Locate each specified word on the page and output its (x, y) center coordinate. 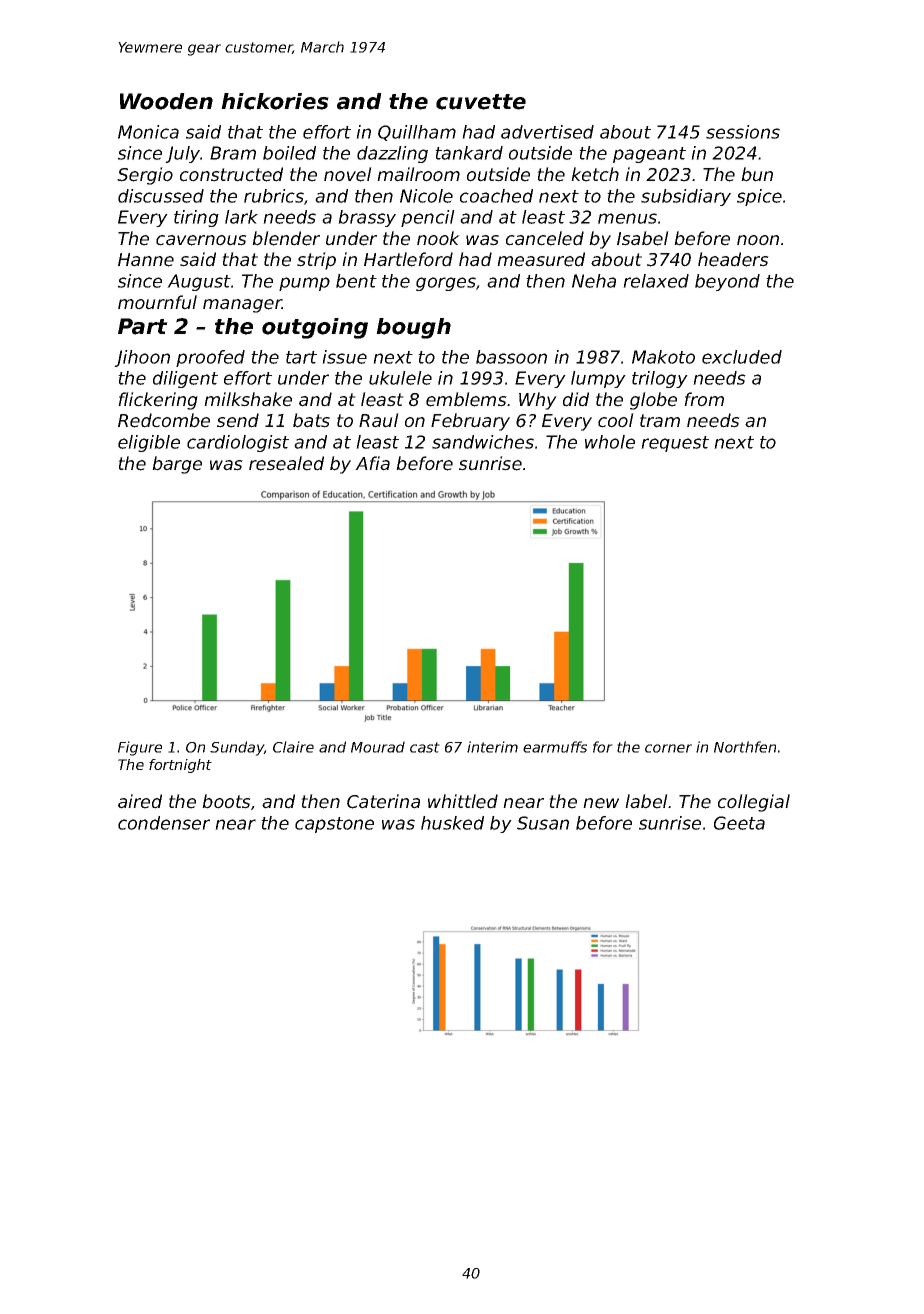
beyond (727, 282)
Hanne (146, 260)
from (704, 399)
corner (668, 748)
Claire (293, 747)
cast (425, 747)
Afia (372, 463)
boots (226, 801)
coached (496, 196)
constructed (231, 174)
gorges (446, 284)
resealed (286, 463)
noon (758, 240)
